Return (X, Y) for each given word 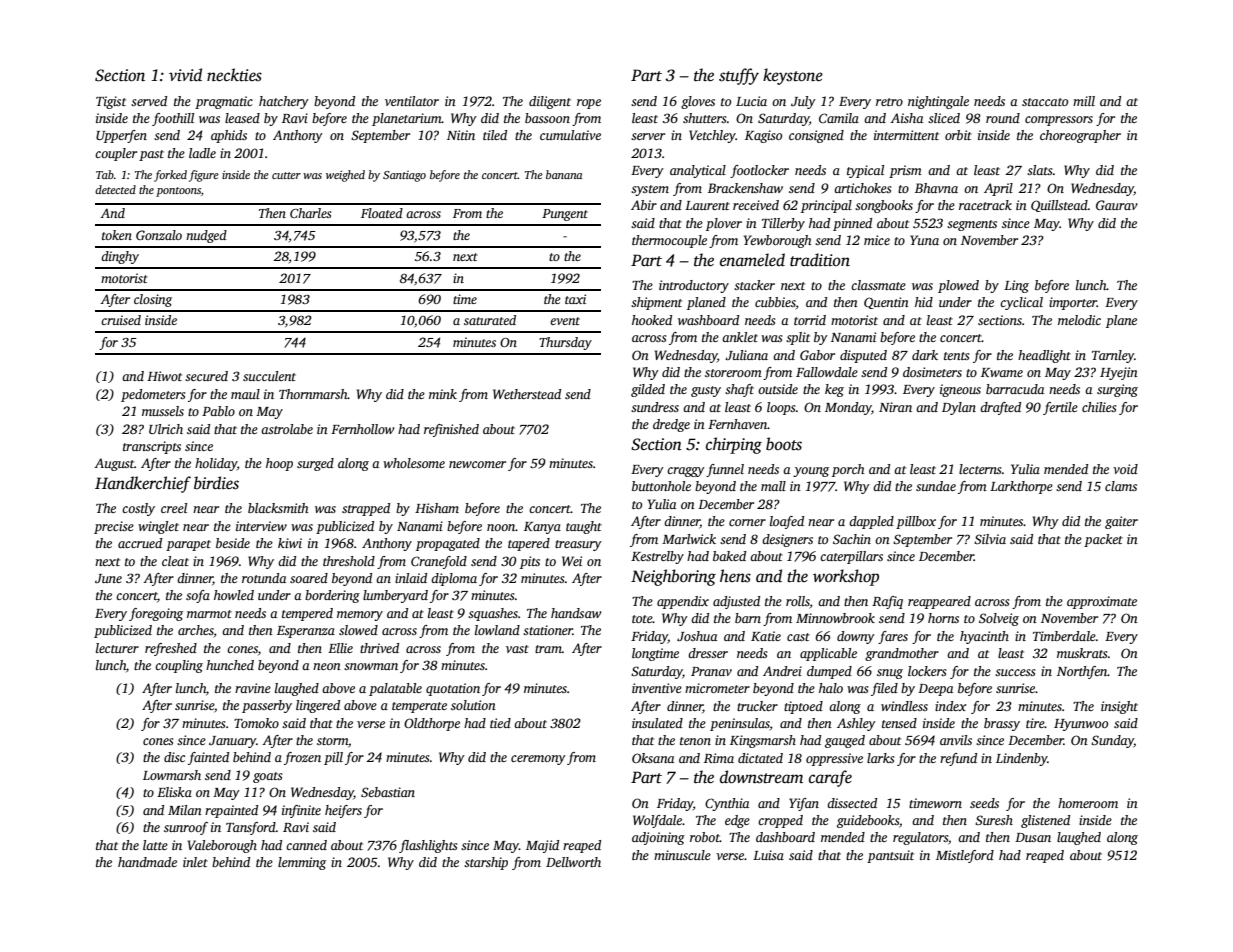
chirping (734, 445)
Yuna (924, 240)
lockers (927, 671)
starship (486, 863)
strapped (366, 509)
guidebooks (868, 821)
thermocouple (669, 241)
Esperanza (306, 632)
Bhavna (936, 188)
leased (242, 118)
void (1125, 469)
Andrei (782, 671)
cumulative (570, 135)
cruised (121, 320)
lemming (302, 863)
